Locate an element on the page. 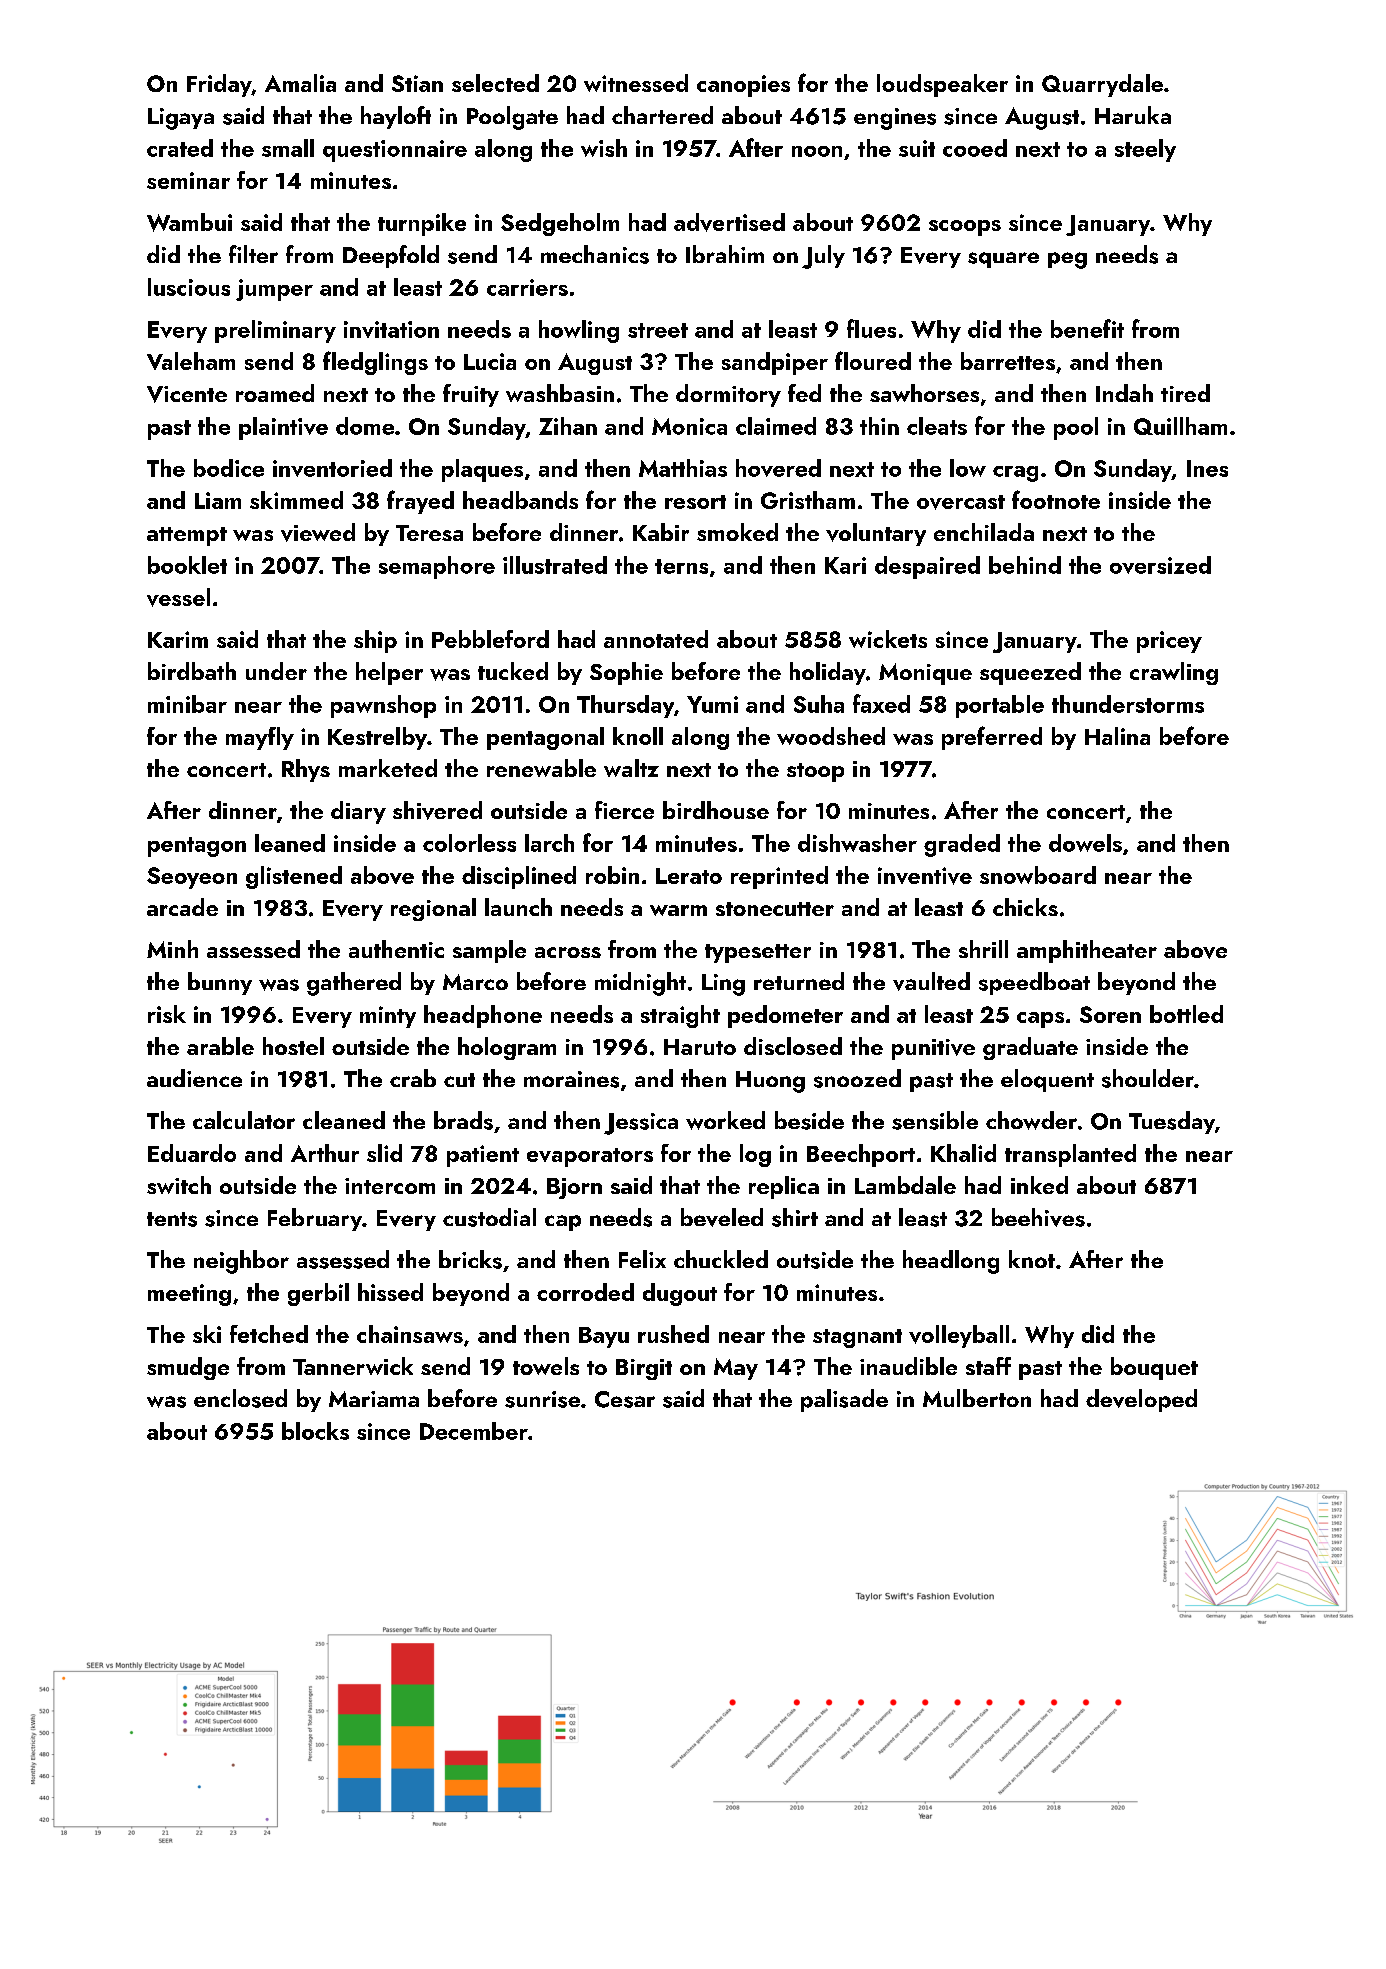  claimed is located at coordinates (776, 426).
